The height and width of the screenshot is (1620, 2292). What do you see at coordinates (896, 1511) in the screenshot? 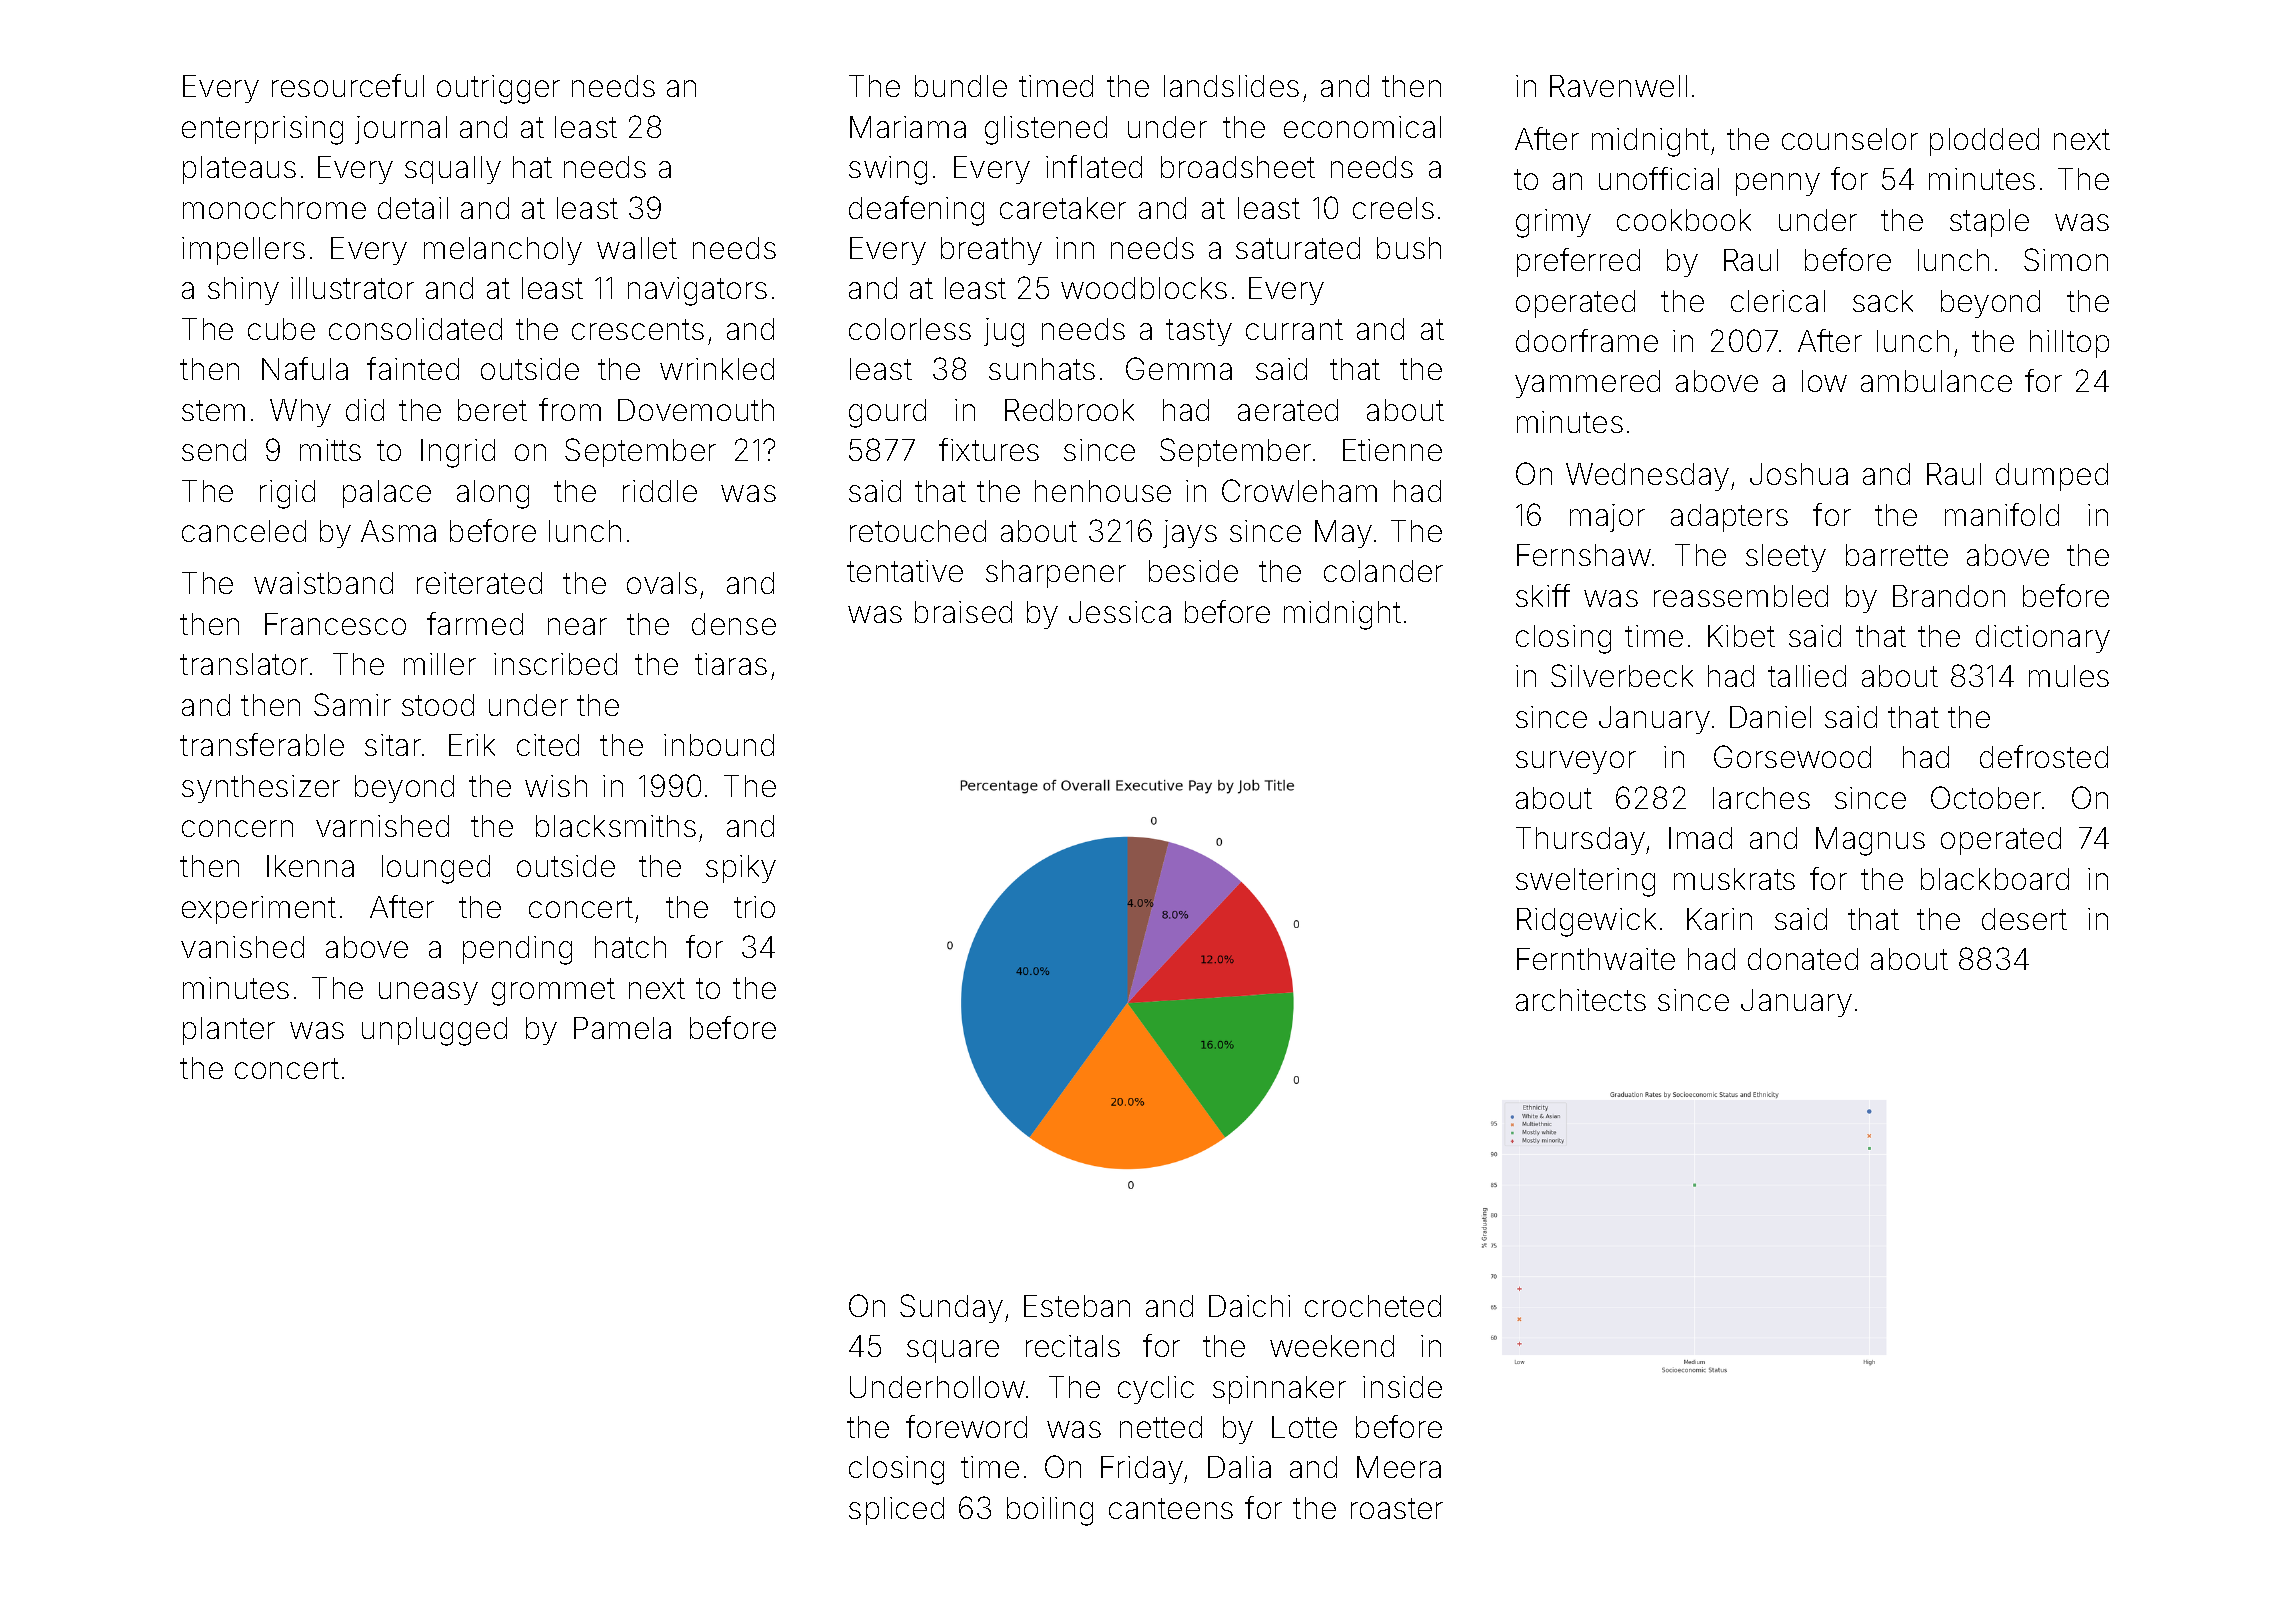
I see `spliced` at bounding box center [896, 1511].
